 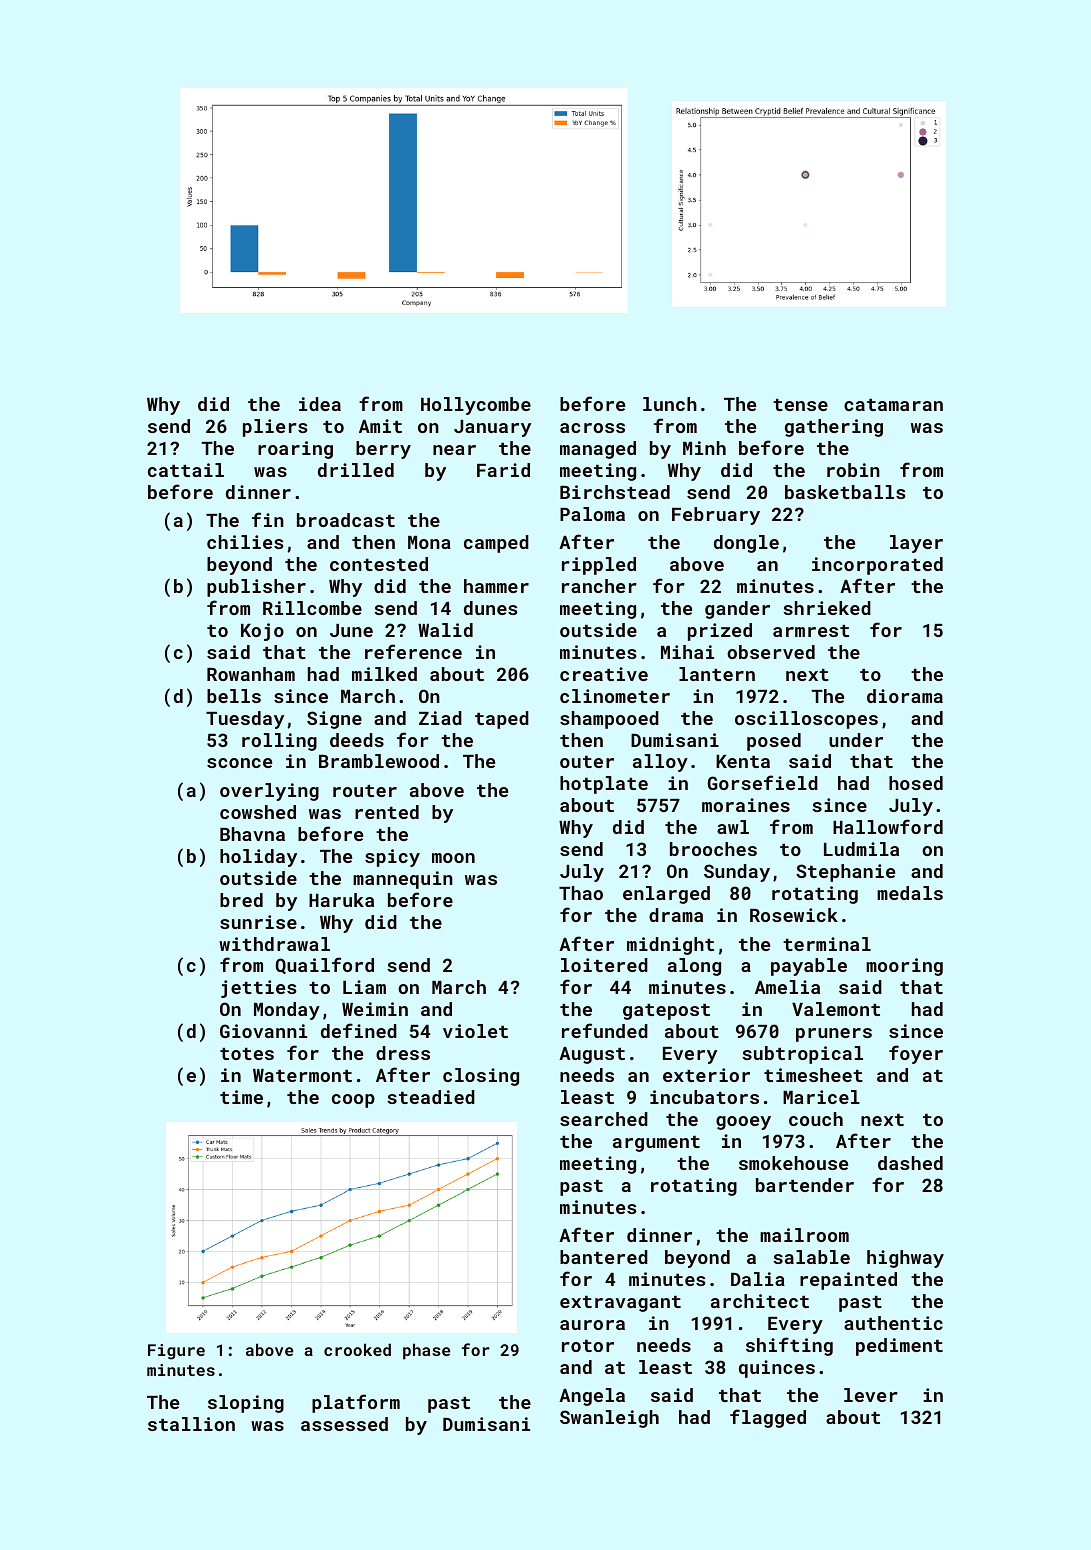 What do you see at coordinates (670, 404) in the page?
I see `lunch` at bounding box center [670, 404].
